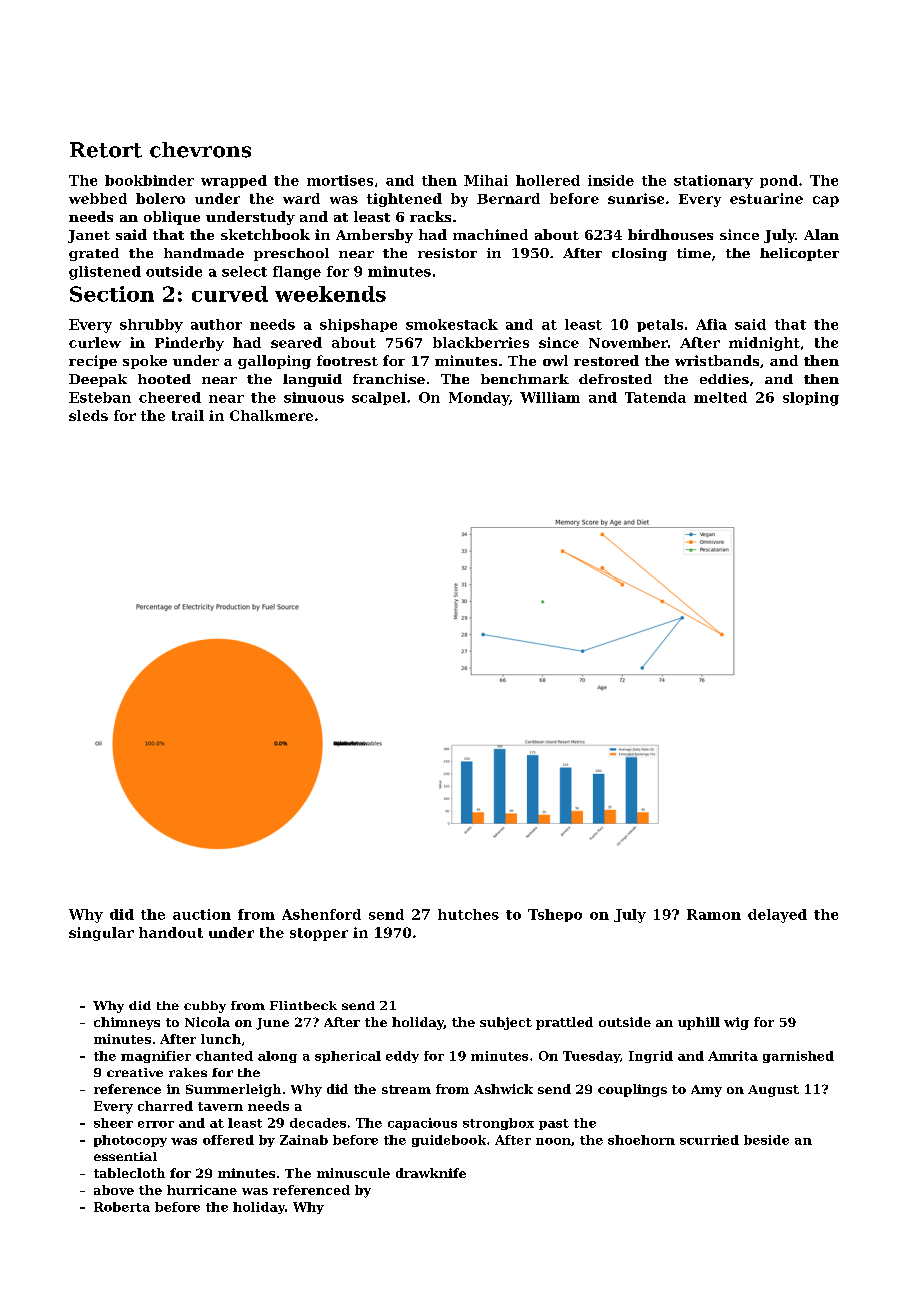 This document has width=908, height=1316. What do you see at coordinates (779, 181) in the document?
I see `pond` at bounding box center [779, 181].
